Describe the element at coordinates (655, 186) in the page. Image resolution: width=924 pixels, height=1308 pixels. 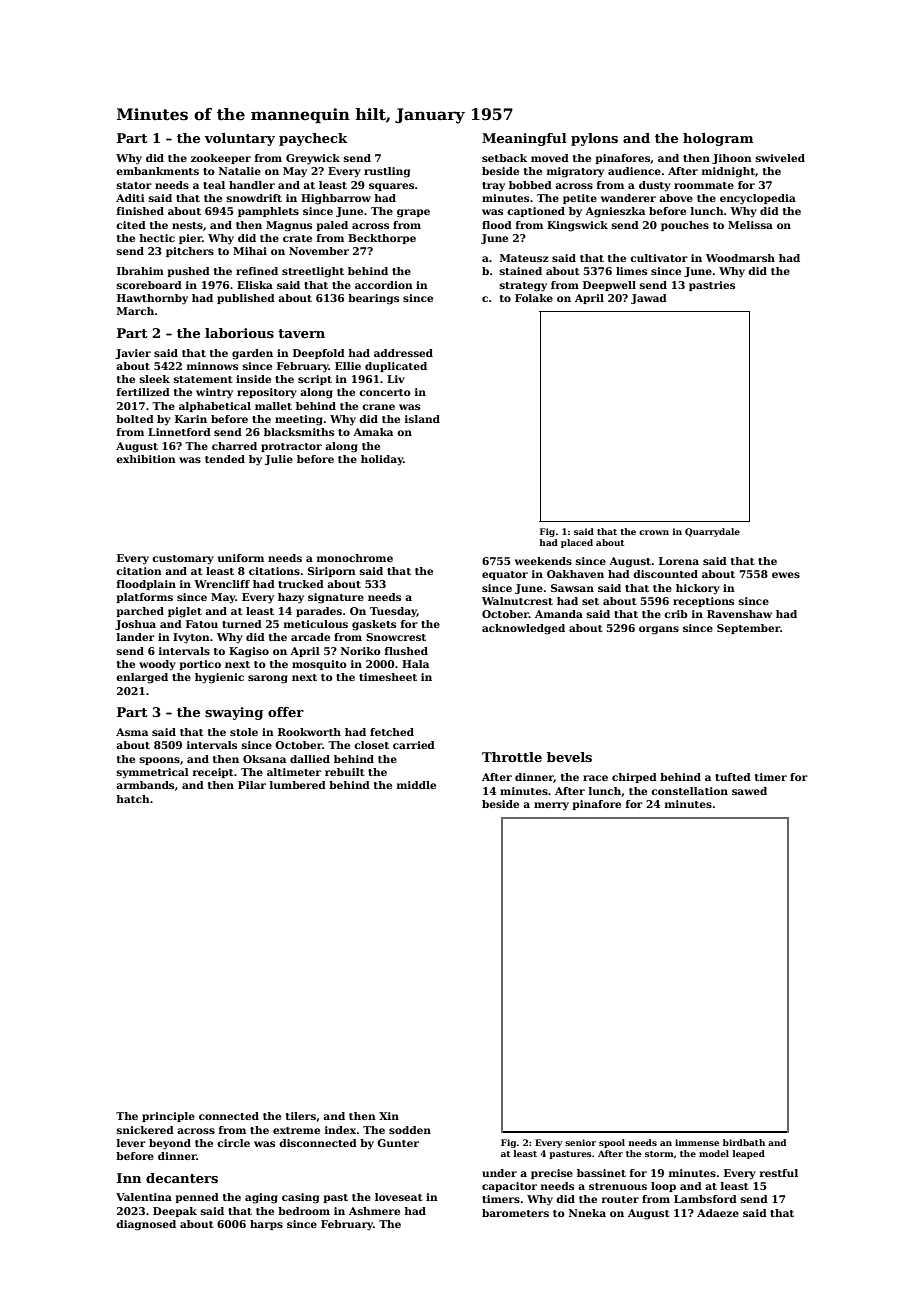
I see `dusty` at that location.
